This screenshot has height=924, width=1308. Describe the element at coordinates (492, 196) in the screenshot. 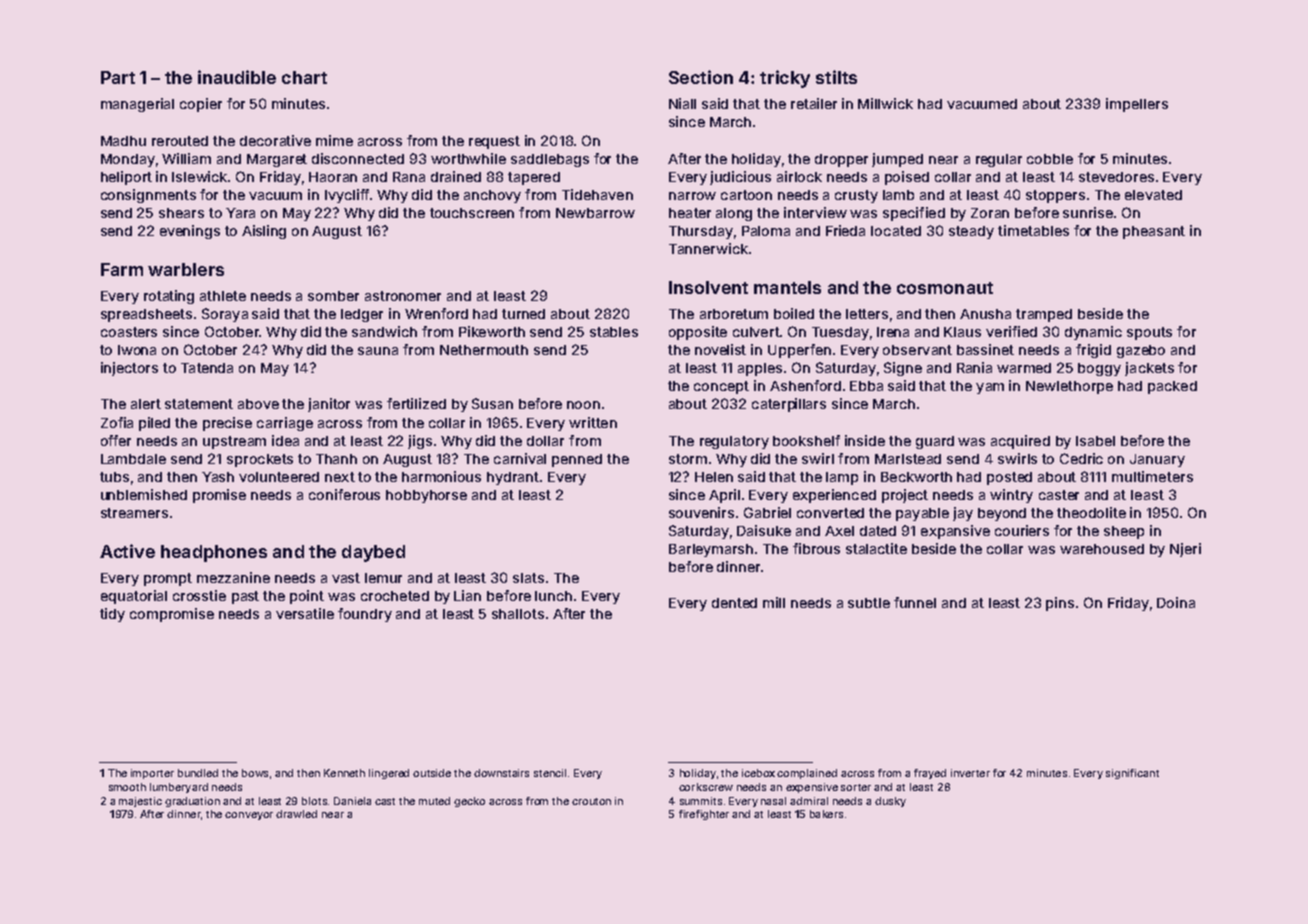

I see `anchovy` at that location.
